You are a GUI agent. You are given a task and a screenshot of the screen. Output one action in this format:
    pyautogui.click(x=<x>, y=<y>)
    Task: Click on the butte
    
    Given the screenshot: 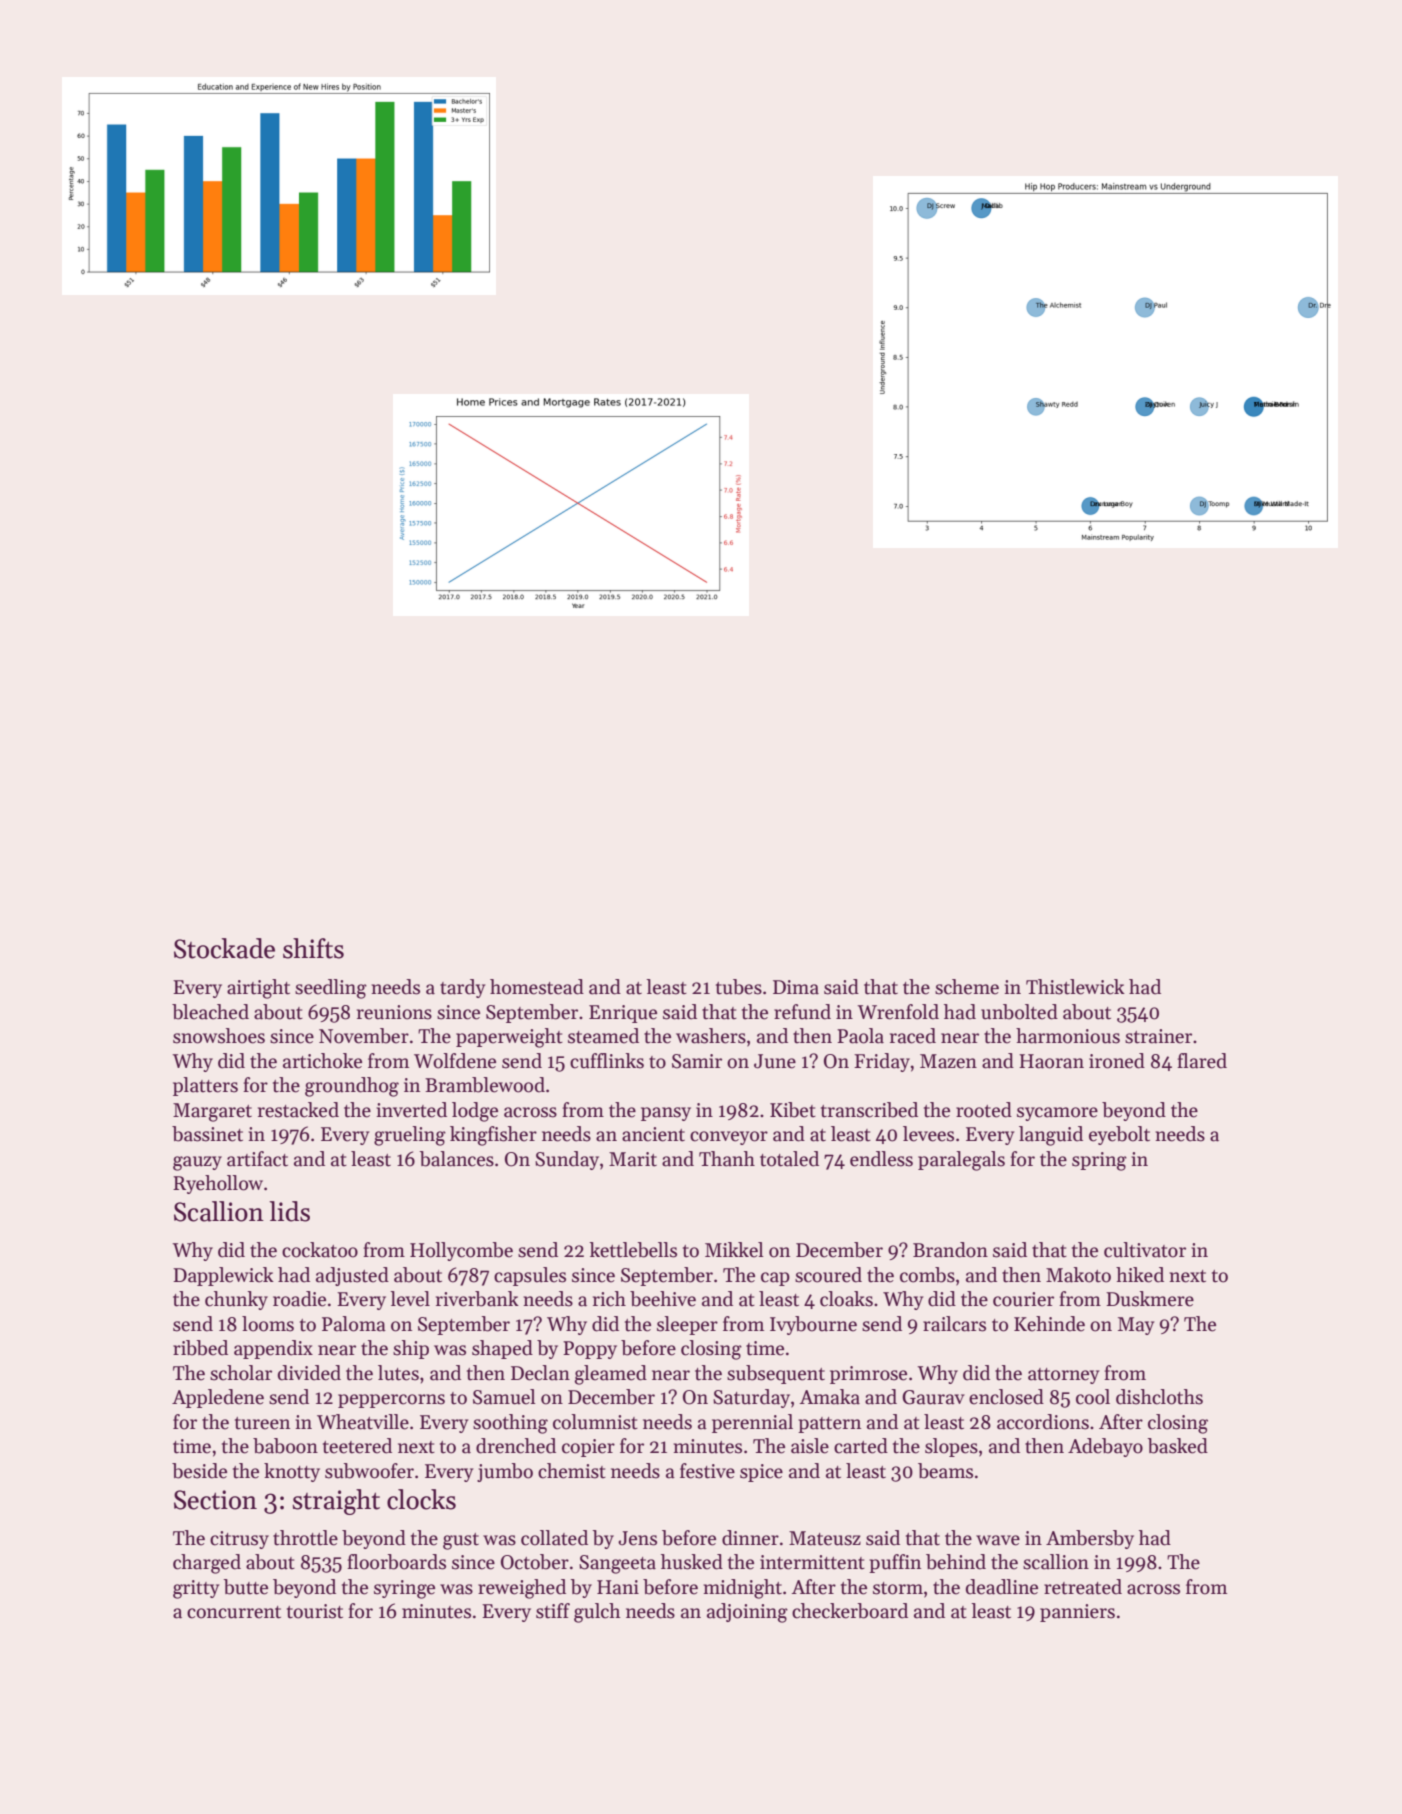 What is the action you would take?
    pyautogui.click(x=246, y=1587)
